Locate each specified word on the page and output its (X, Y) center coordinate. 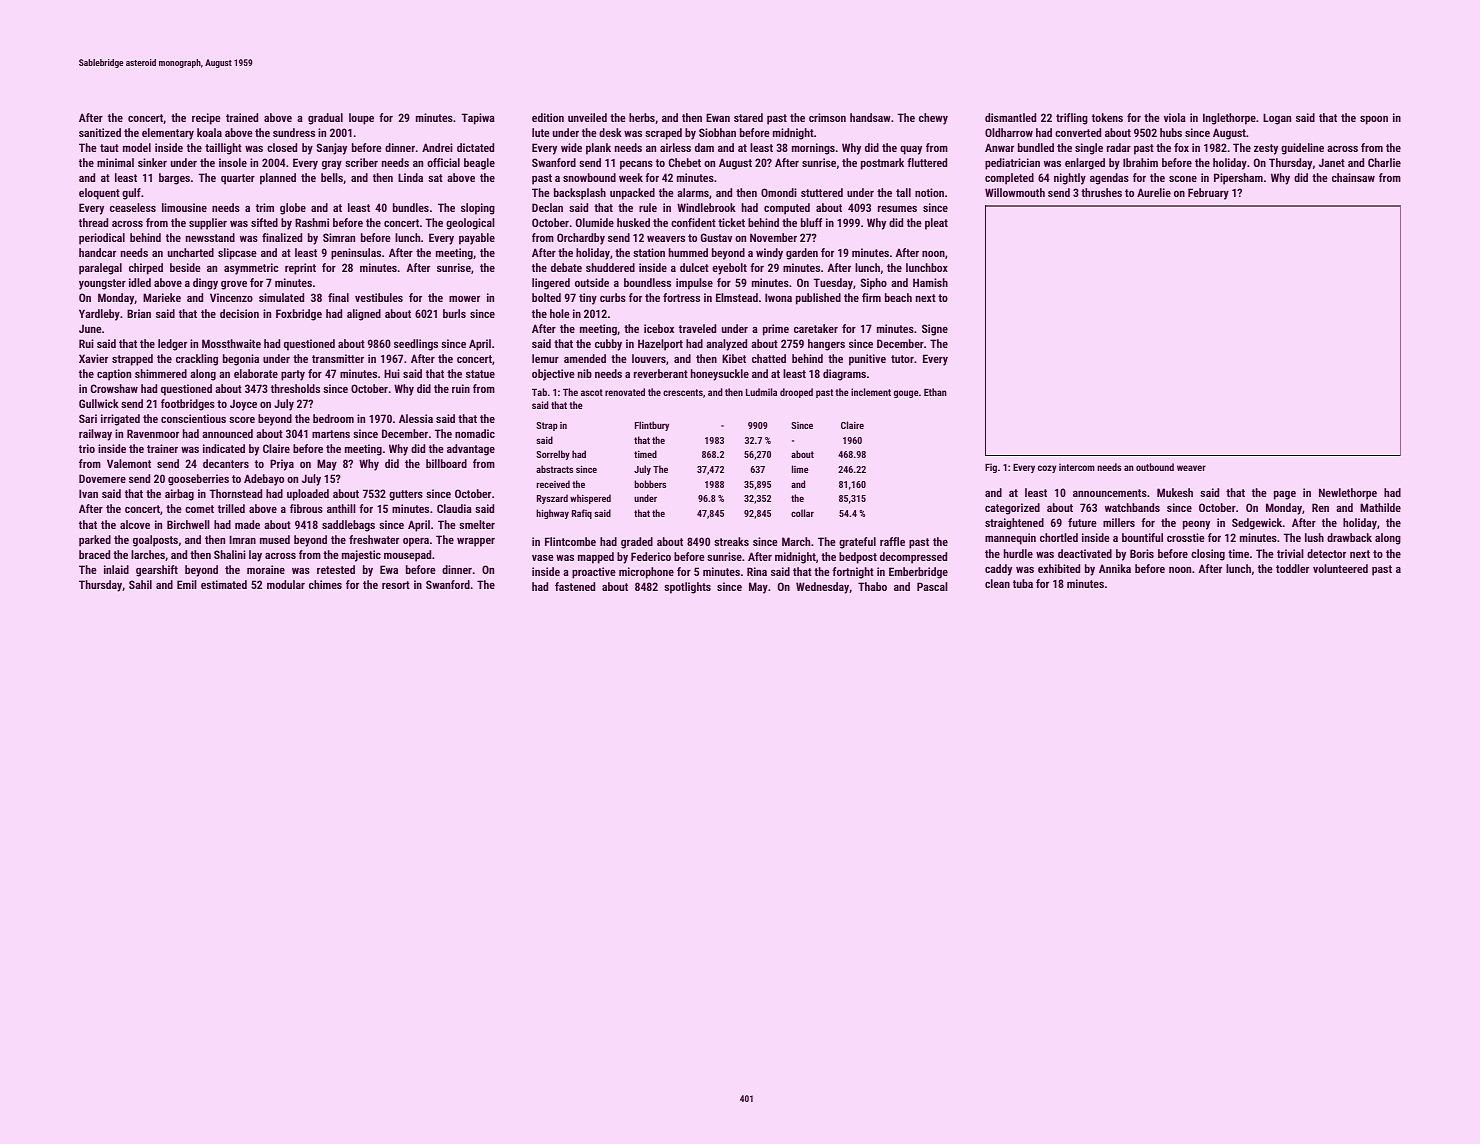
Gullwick (99, 403)
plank (598, 149)
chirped (146, 269)
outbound (1155, 467)
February (1208, 194)
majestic (361, 556)
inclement (871, 392)
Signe (935, 330)
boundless (647, 282)
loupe (361, 119)
